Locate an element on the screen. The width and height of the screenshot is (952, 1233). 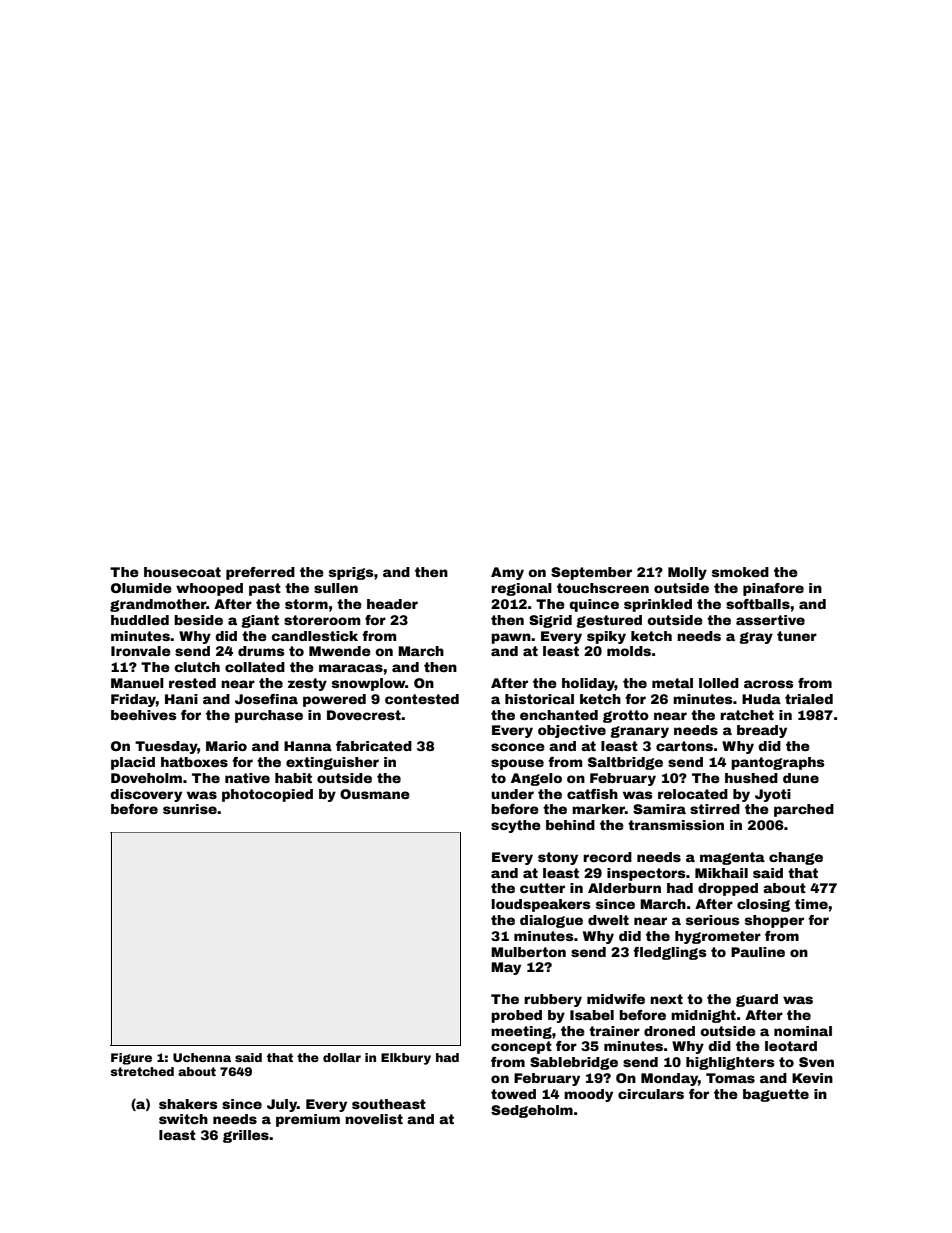
cartons is located at coordinates (684, 746).
